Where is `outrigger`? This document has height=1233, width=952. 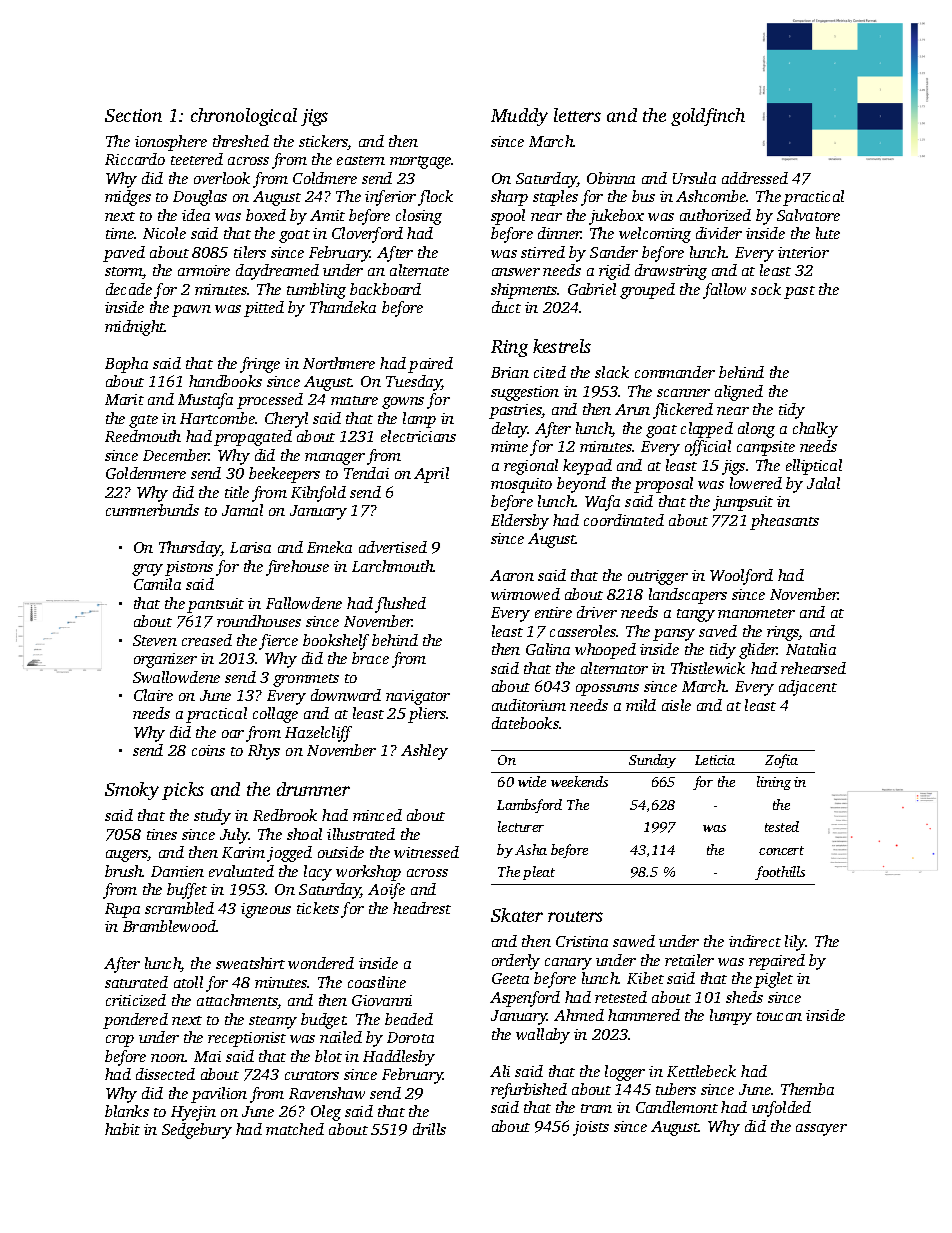
outrigger is located at coordinates (658, 577).
